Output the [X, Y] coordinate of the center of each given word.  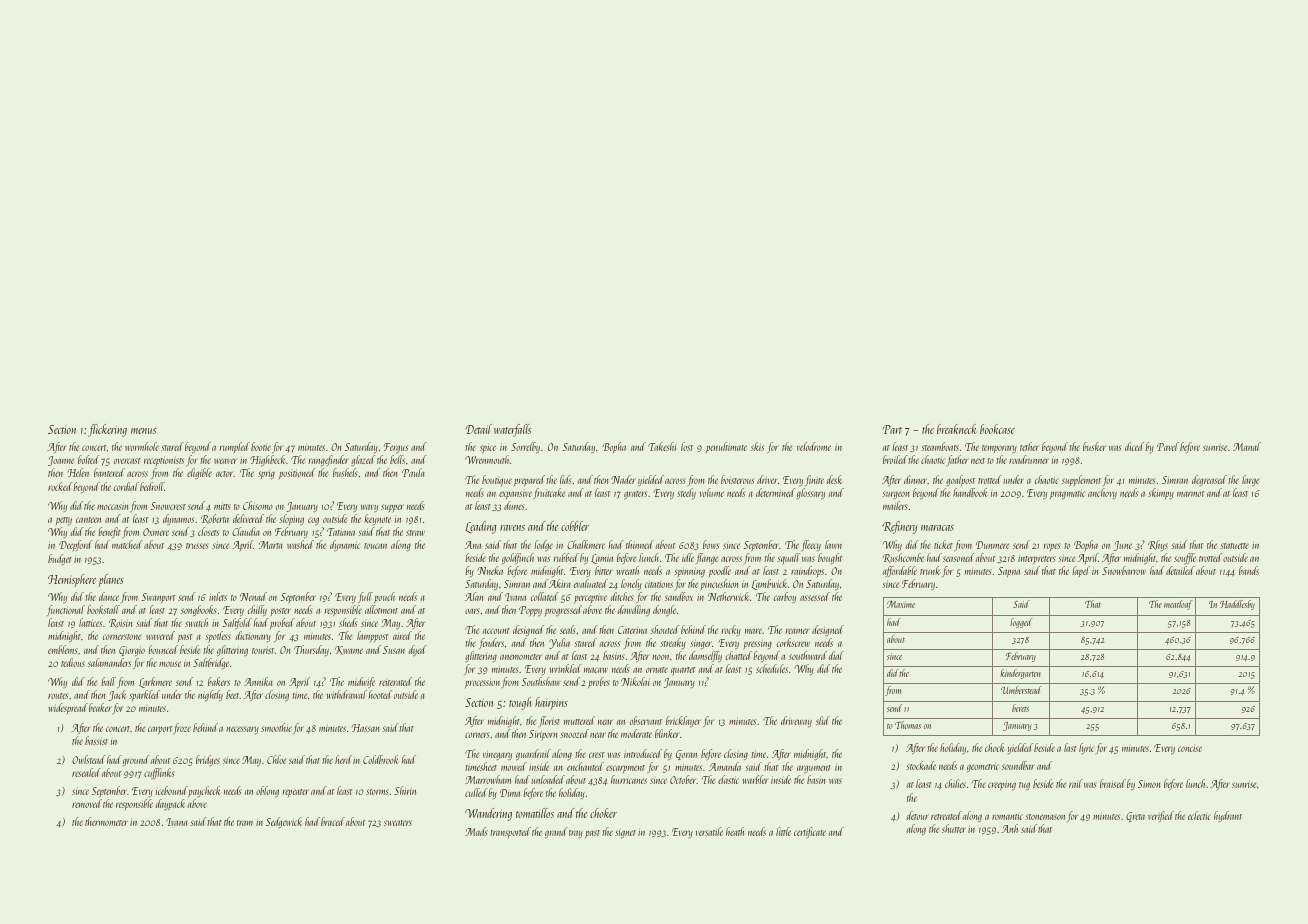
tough [520, 703]
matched [127, 544]
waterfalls [512, 430]
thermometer [106, 821]
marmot [1190, 494]
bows [711, 544]
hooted [380, 694]
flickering [107, 430]
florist [549, 721]
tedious [73, 662]
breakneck [957, 429]
